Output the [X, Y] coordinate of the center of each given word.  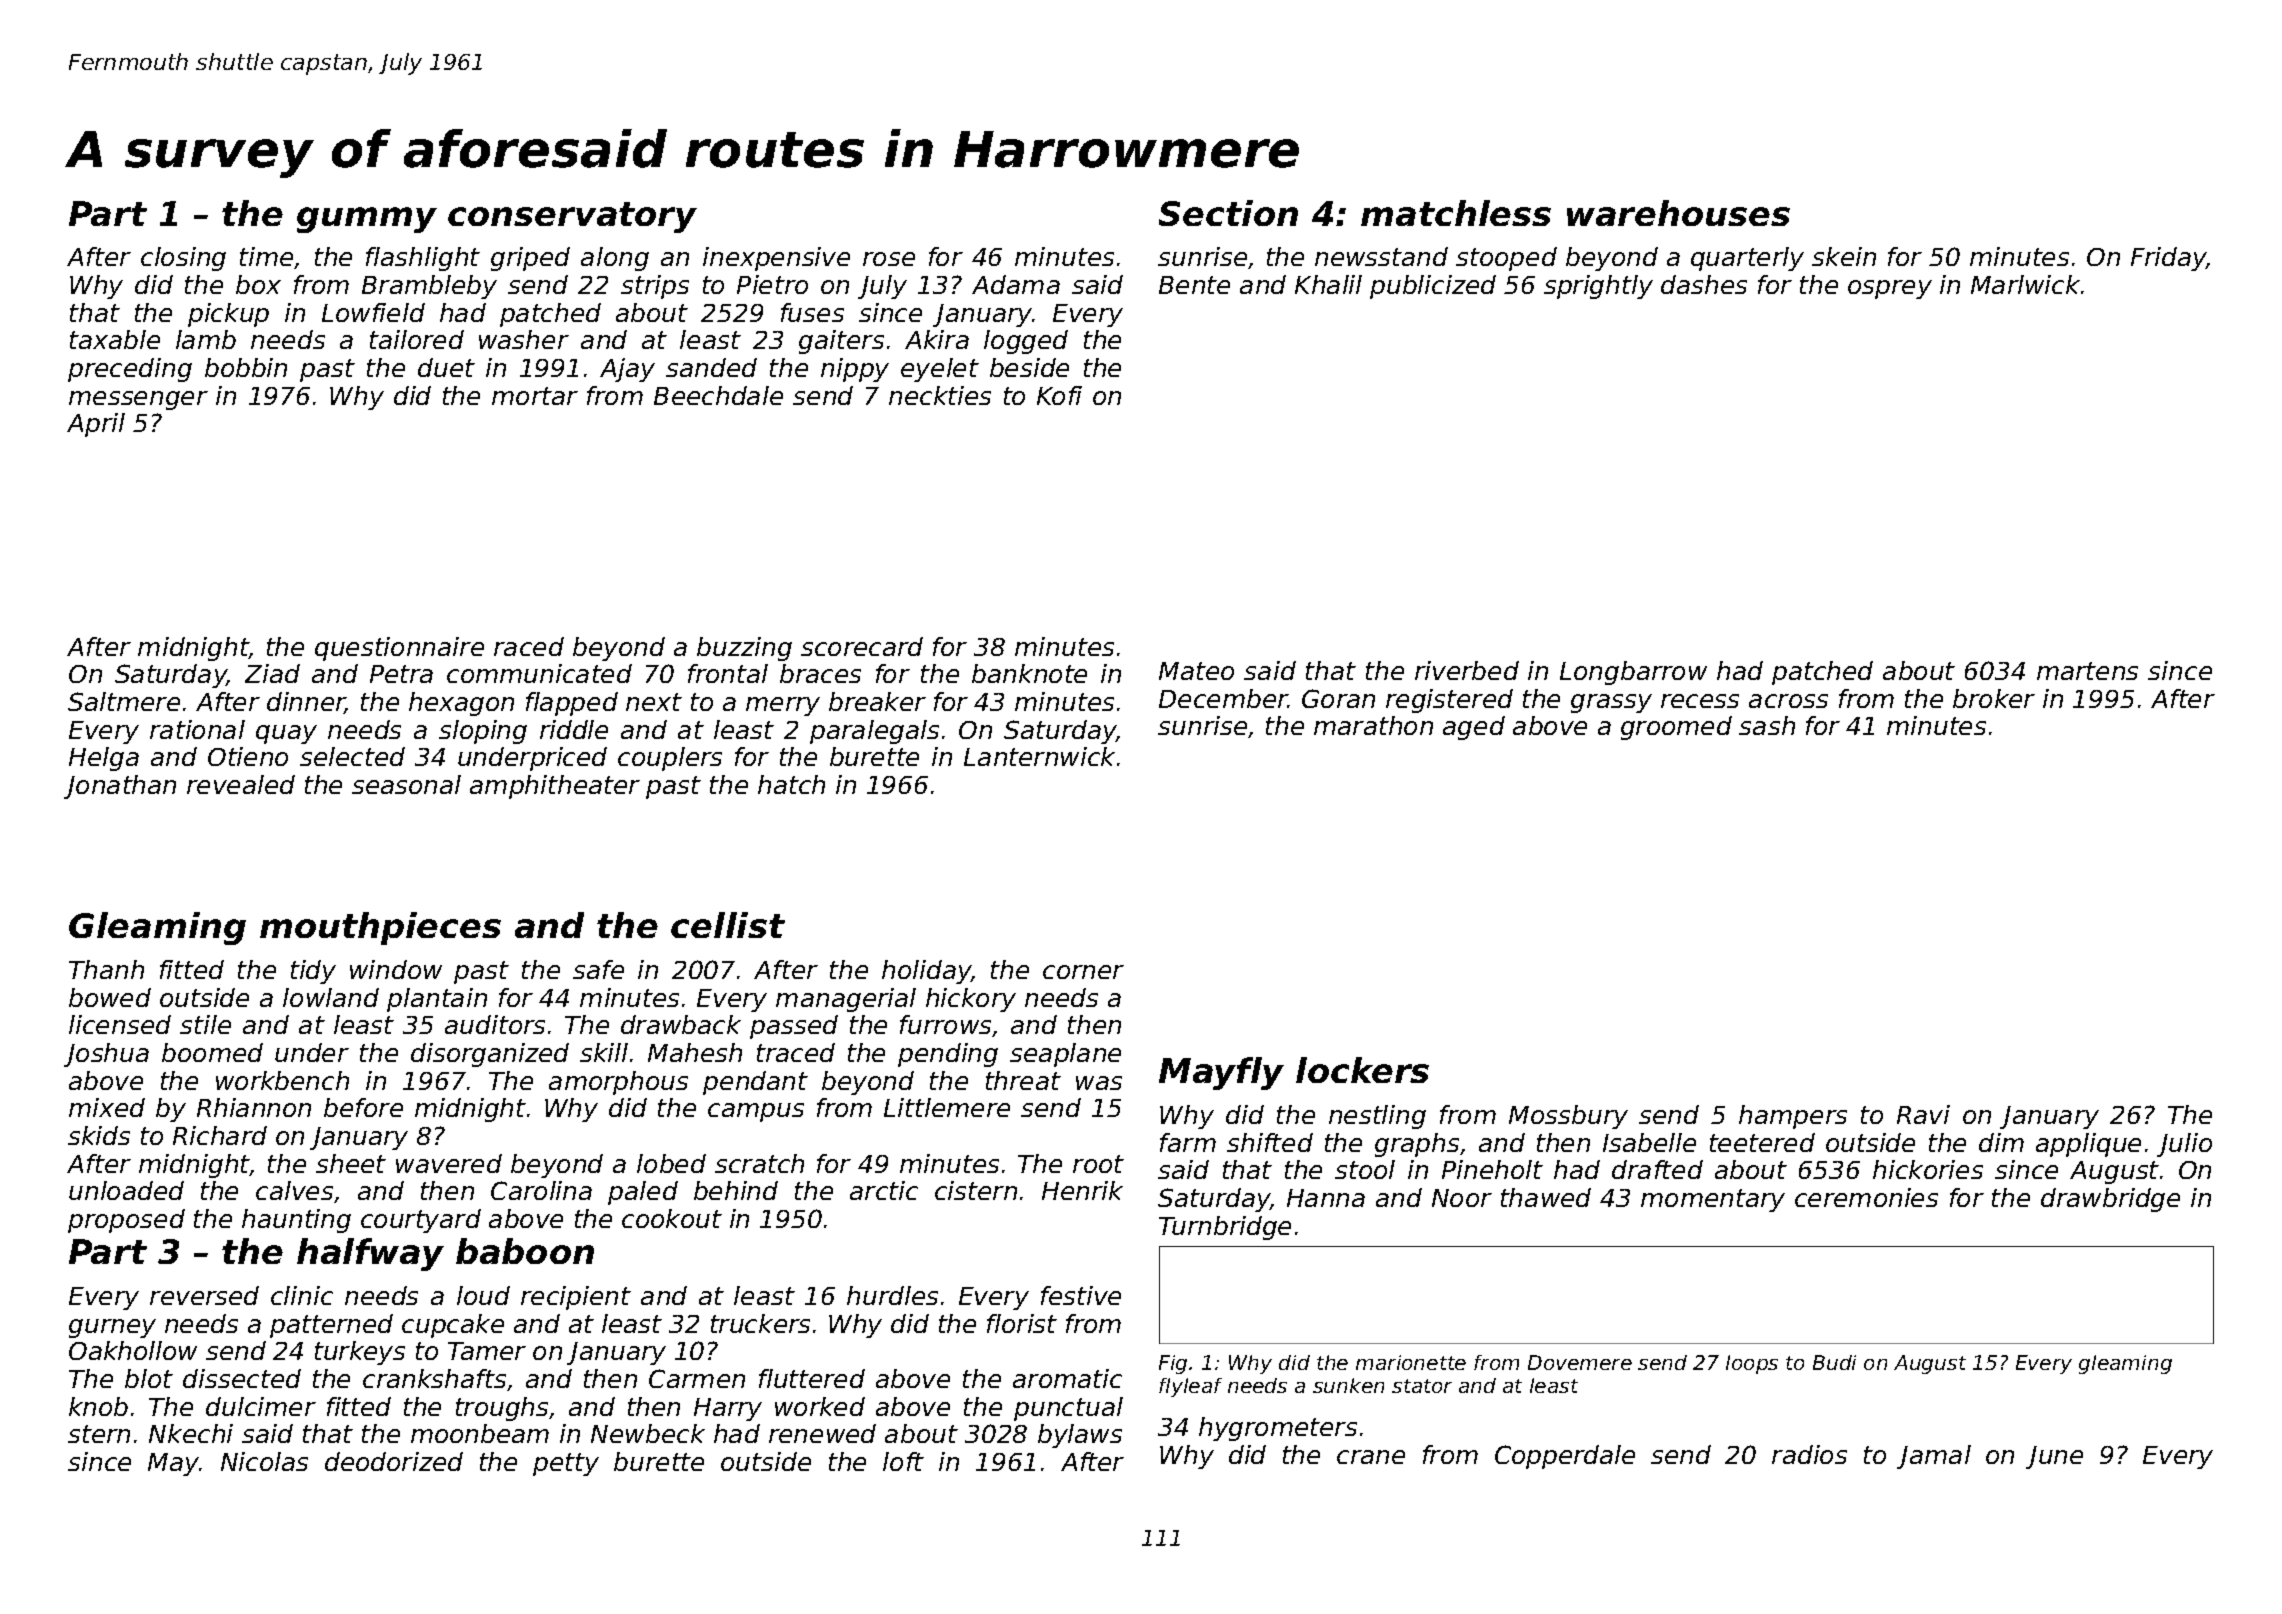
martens [2087, 671]
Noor [1462, 1198]
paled [643, 1193]
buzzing [744, 649]
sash [1767, 725]
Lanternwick [1039, 756]
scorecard [862, 646]
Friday [2169, 259]
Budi [1834, 1362]
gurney [112, 1328]
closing [183, 259]
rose [889, 259]
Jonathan [120, 787]
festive [1081, 1295]
